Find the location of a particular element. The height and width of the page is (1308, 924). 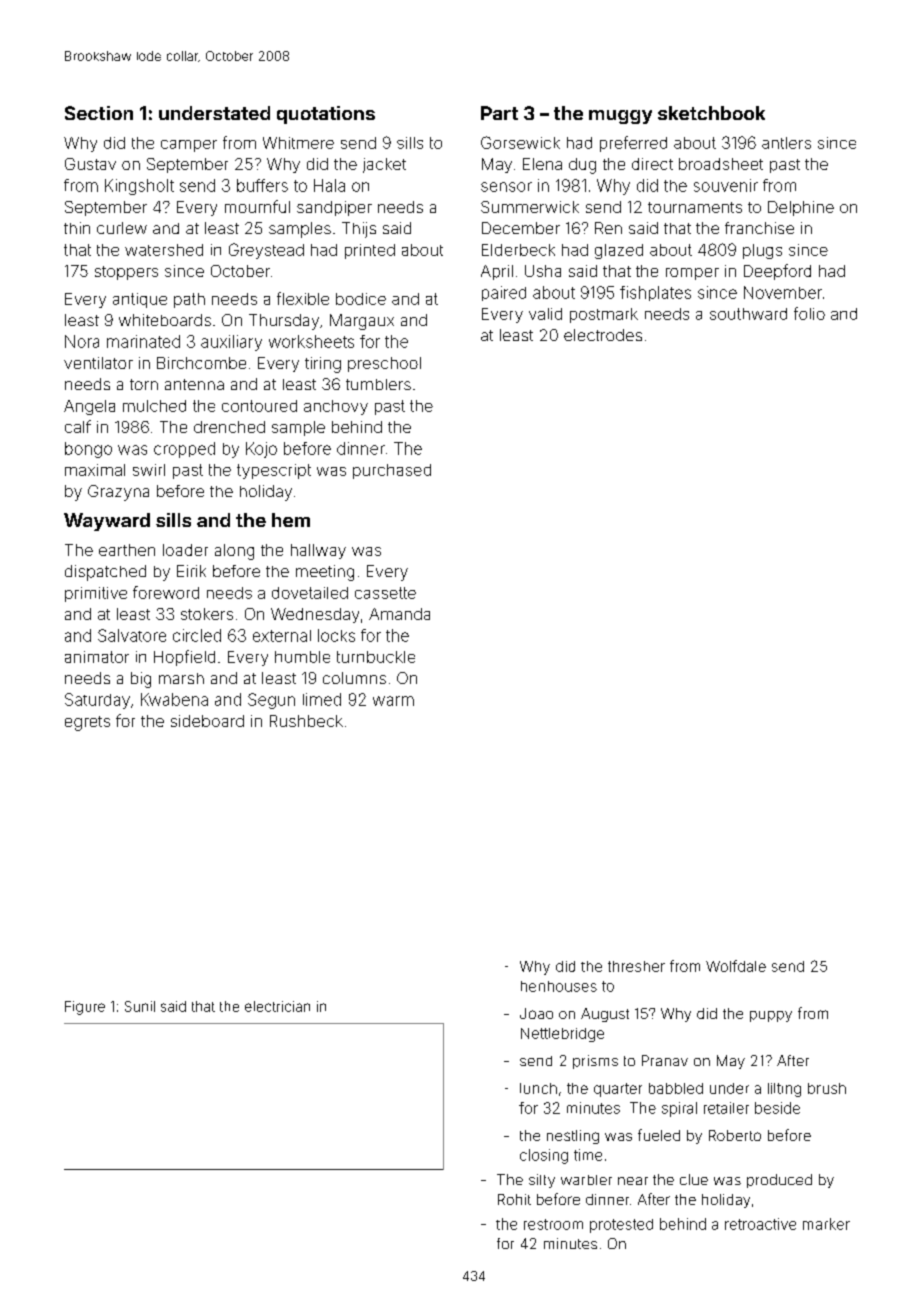

folio is located at coordinates (809, 313).
